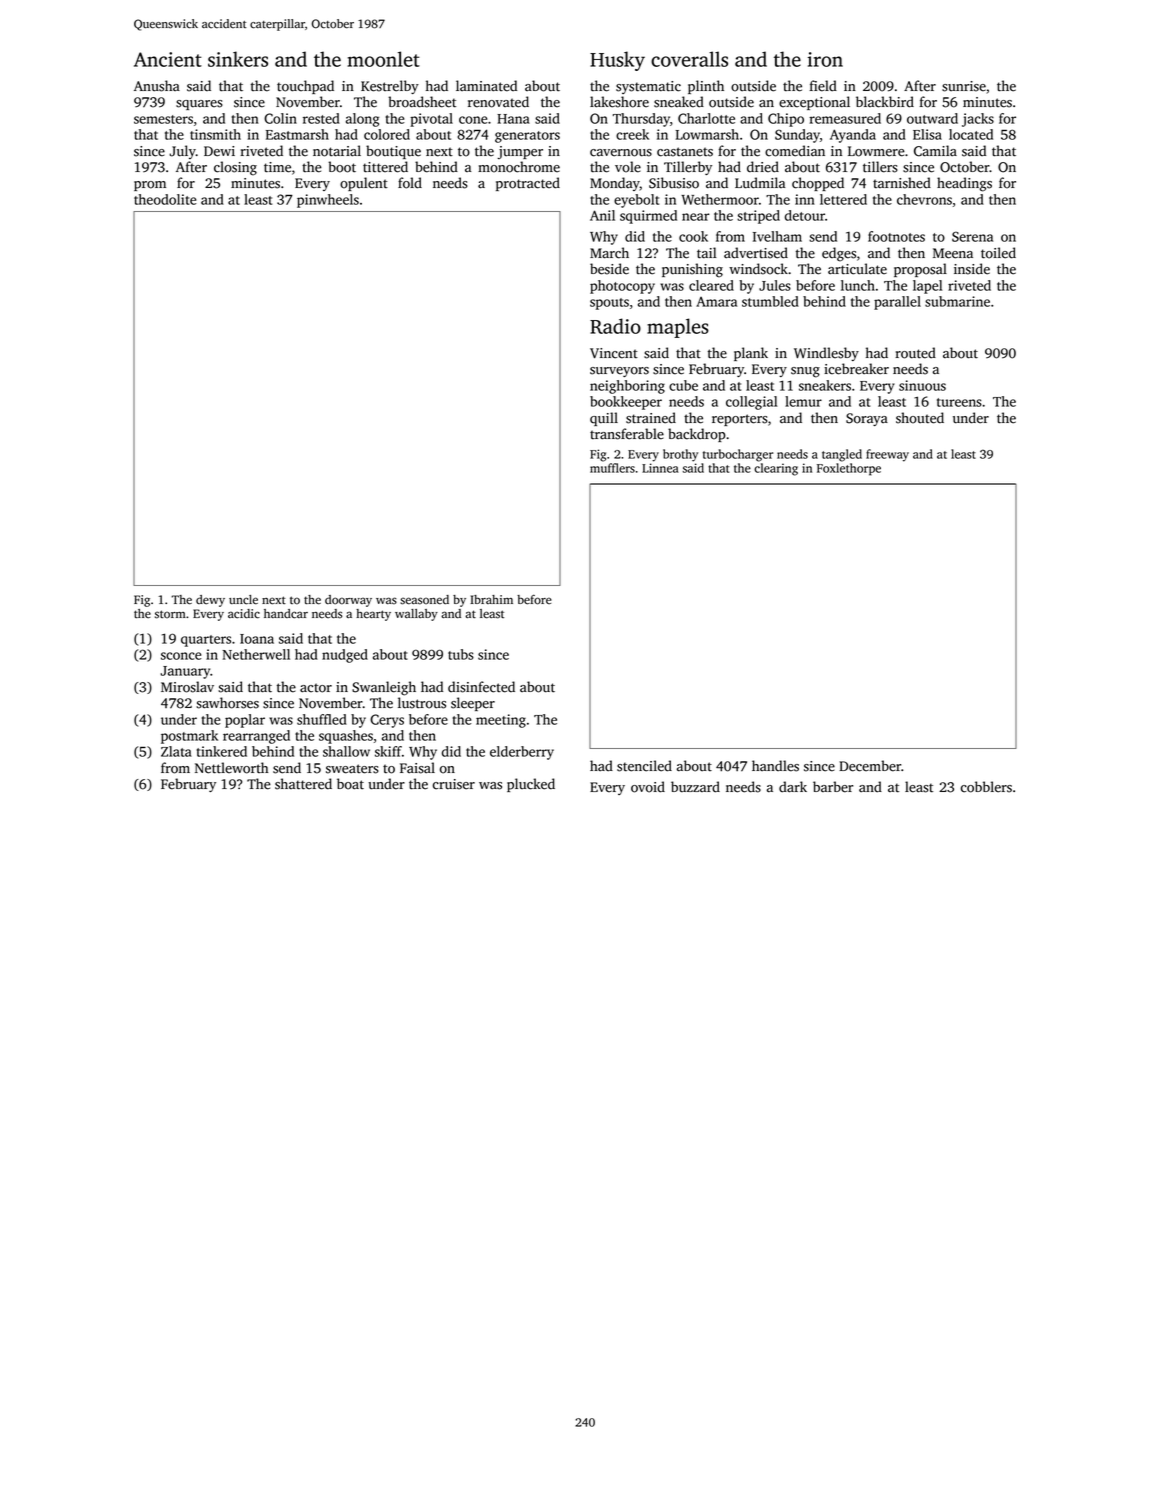 This document has height=1488, width=1150. Describe the element at coordinates (617, 61) in the document. I see `Husky` at that location.
